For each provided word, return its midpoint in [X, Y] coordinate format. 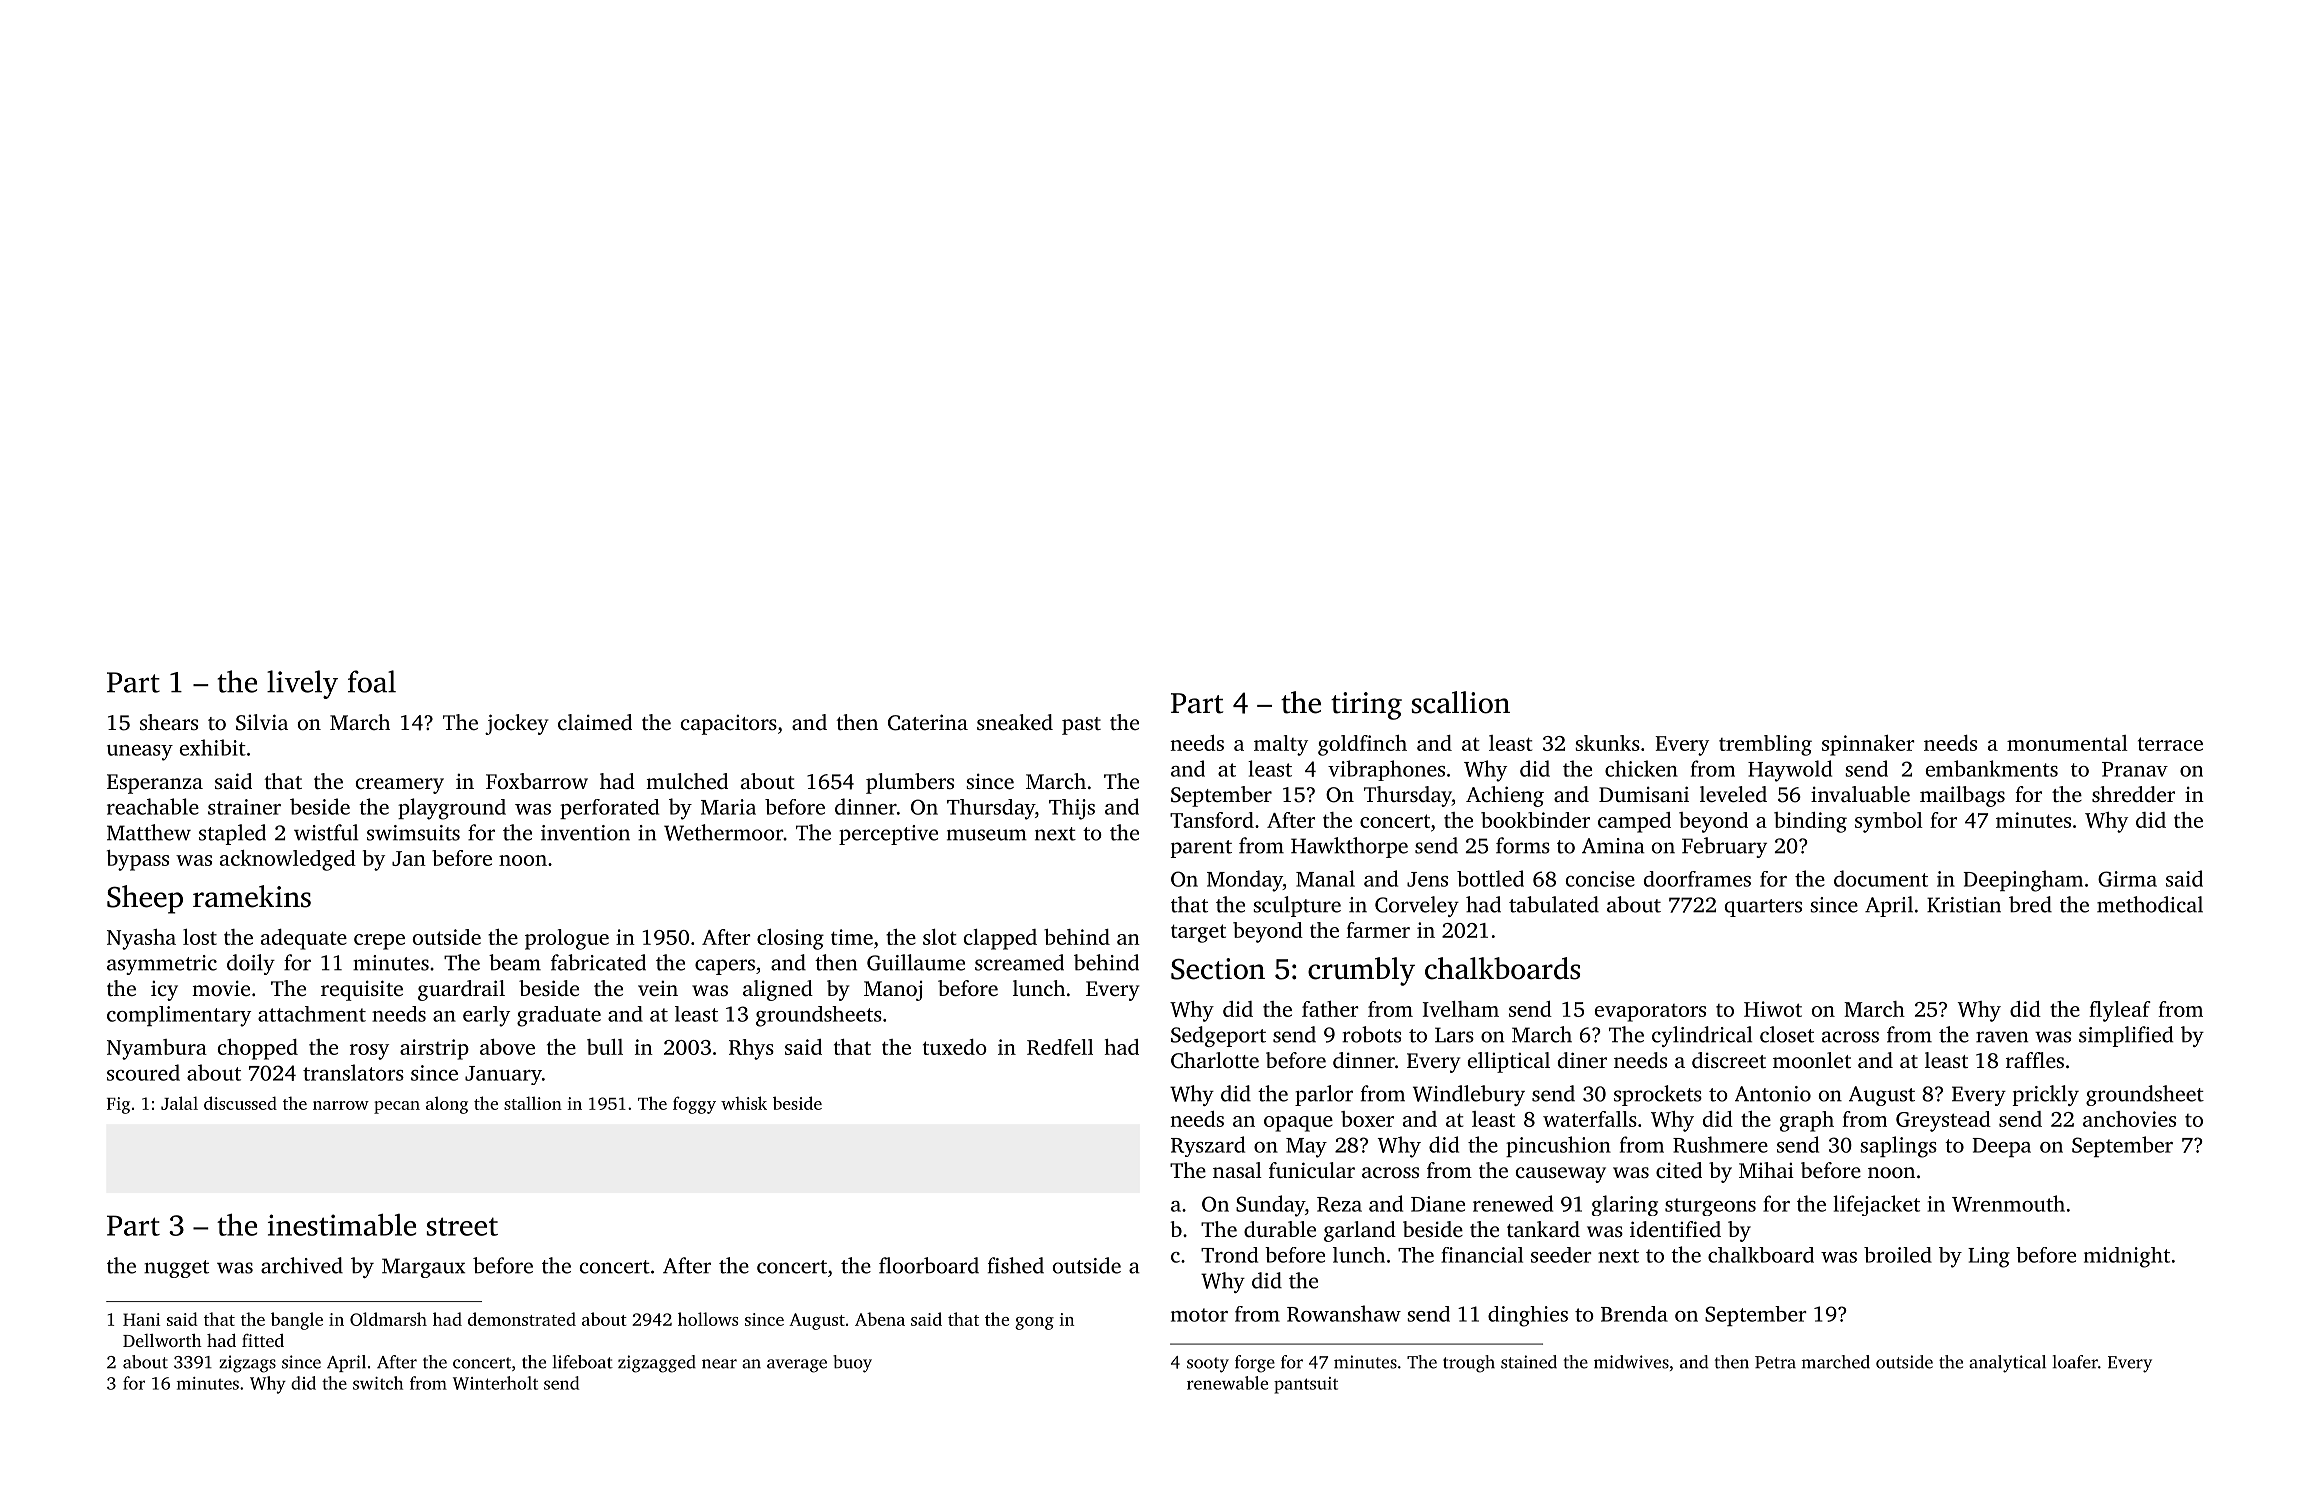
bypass [138, 860]
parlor [1324, 1095]
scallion [1461, 702]
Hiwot [1773, 1009]
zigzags [247, 1364]
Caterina [928, 722]
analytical [2007, 1364]
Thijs [1072, 809]
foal [372, 681]
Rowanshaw [1344, 1313]
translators [353, 1072]
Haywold [1790, 771]
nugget [176, 1269]
